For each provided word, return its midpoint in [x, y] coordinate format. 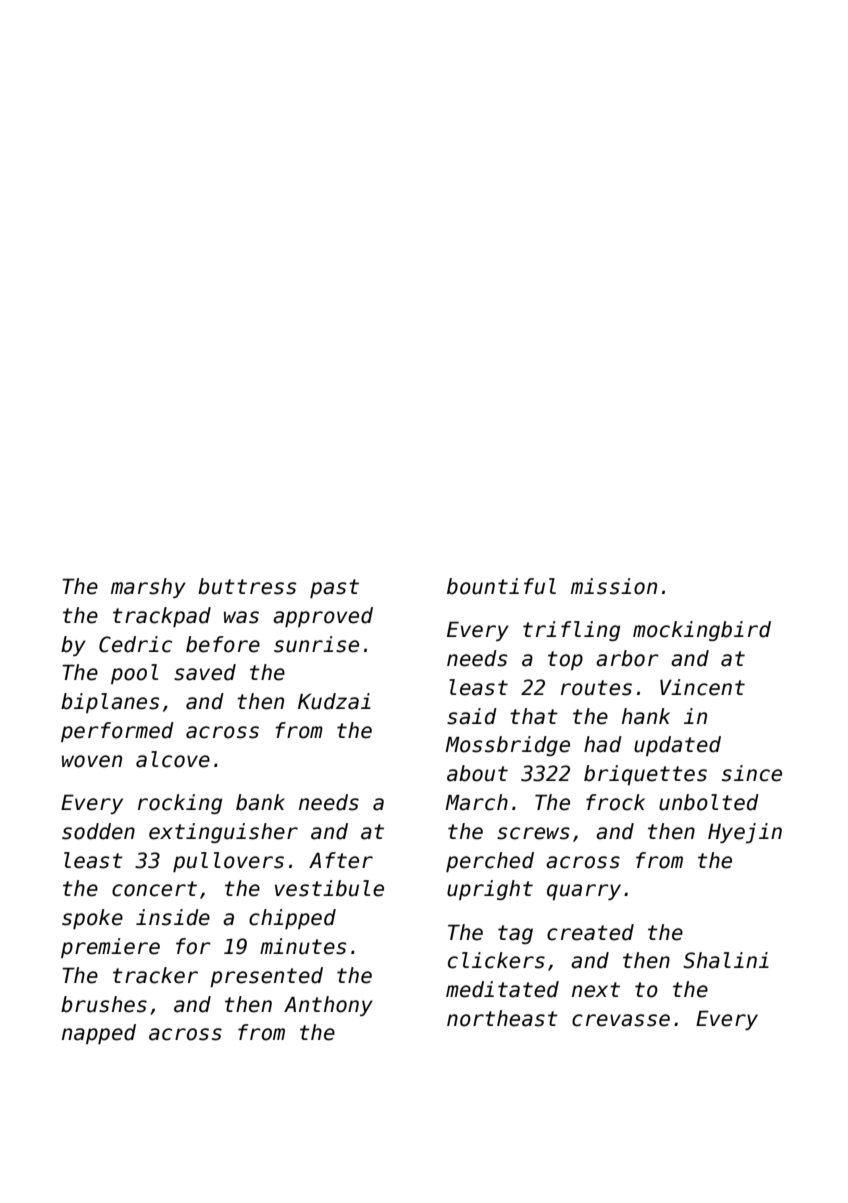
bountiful [501, 586]
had [603, 744]
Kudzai [334, 701]
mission [614, 586]
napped [99, 1034]
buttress [247, 586]
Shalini [726, 960]
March [476, 802]
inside [173, 917]
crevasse [621, 1020]
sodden [98, 831]
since [752, 773]
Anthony [328, 1006]
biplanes [110, 703]
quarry [584, 892]
